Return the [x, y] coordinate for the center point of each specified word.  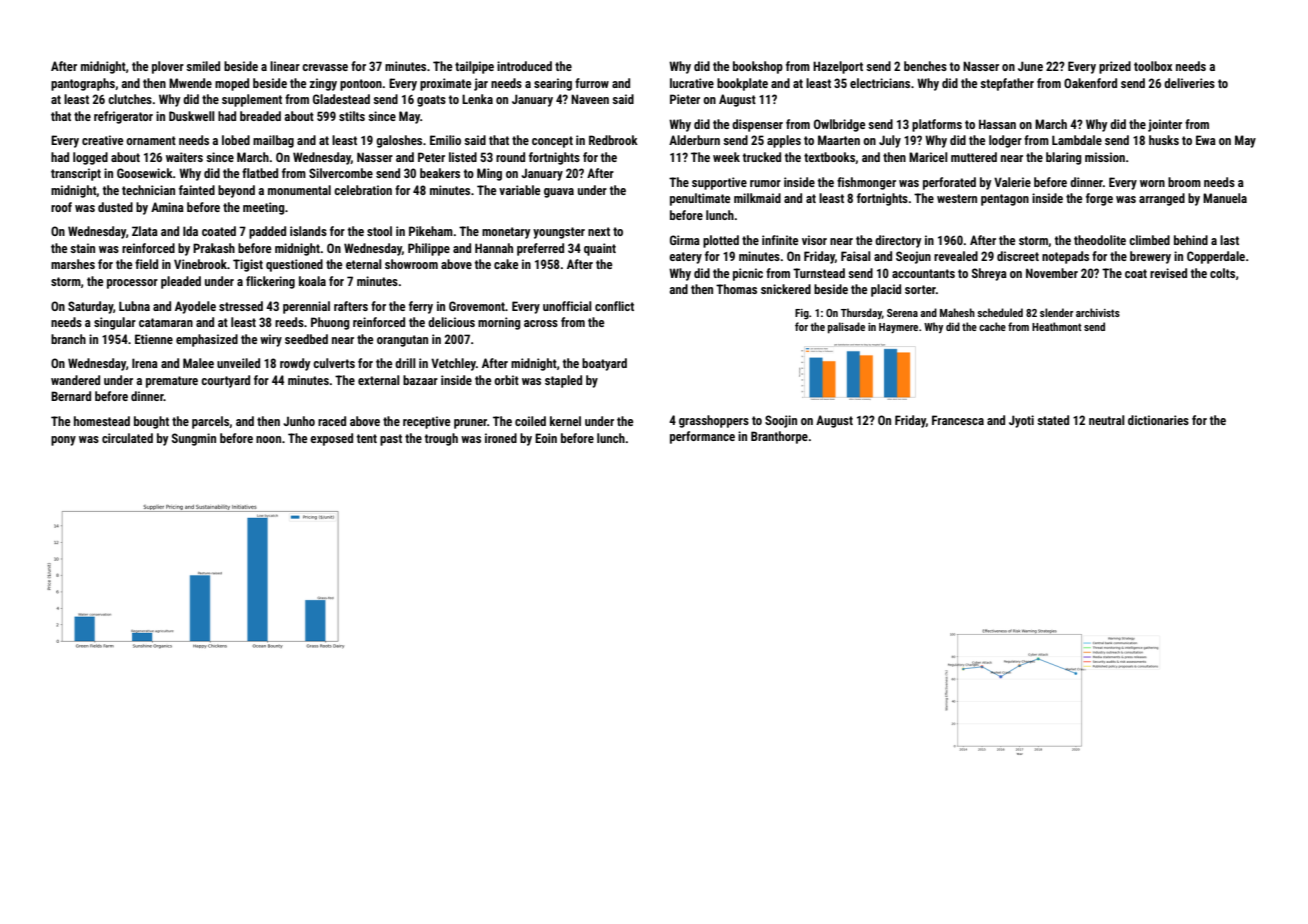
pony [63, 441]
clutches [130, 99]
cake [506, 264]
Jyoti [1021, 421]
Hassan [997, 124]
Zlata [145, 231]
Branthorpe [779, 437]
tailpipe [474, 67]
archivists [1098, 312]
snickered [786, 289]
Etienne [154, 339]
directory [898, 241]
